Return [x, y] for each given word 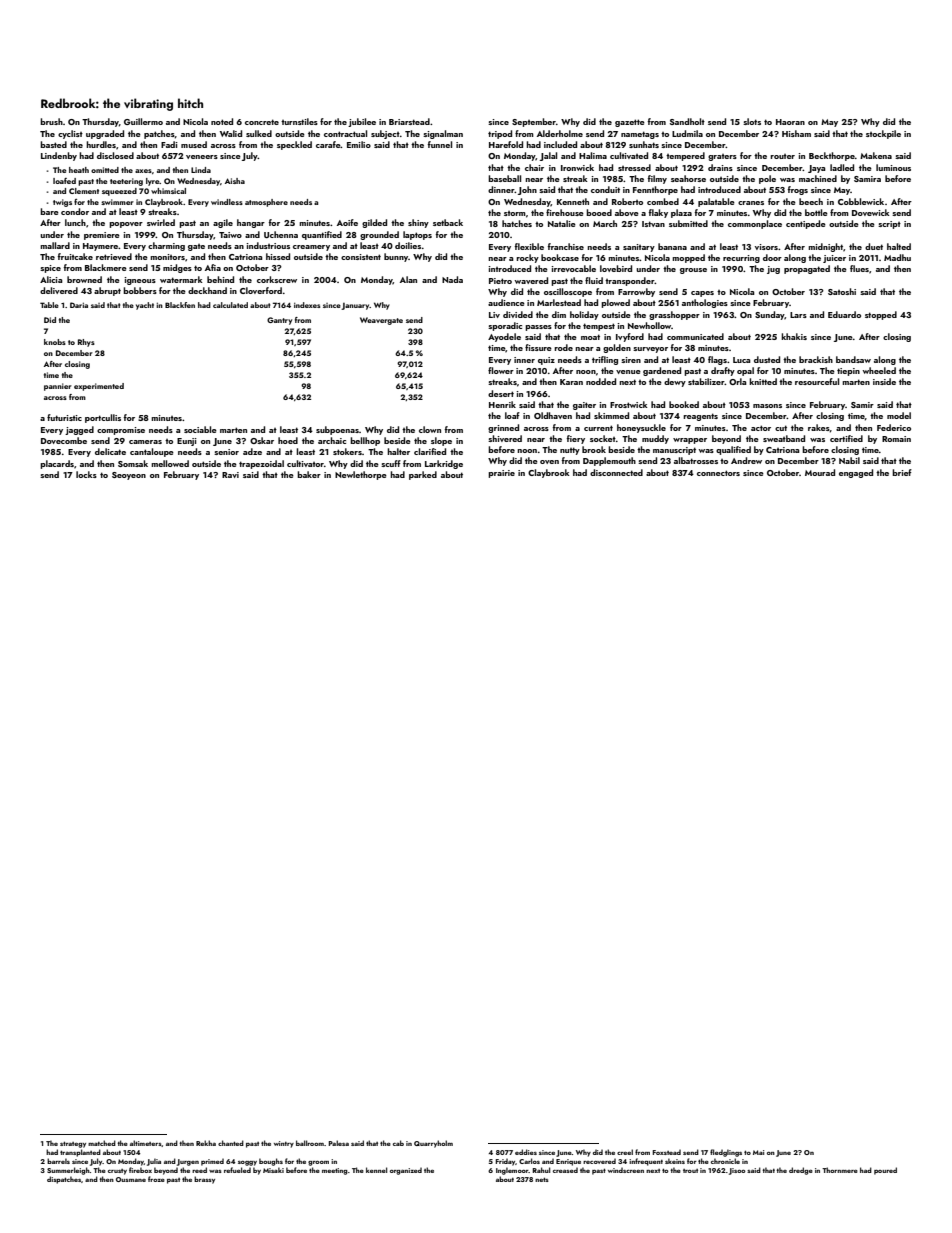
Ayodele [504, 337]
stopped [881, 315]
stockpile [883, 134]
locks [86, 474]
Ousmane [131, 1179]
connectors [718, 473]
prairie [501, 474]
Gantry [279, 321]
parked [423, 475]
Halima [593, 155]
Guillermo [143, 121]
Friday [505, 1162]
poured [885, 1171]
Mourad [820, 472]
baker [309, 474]
